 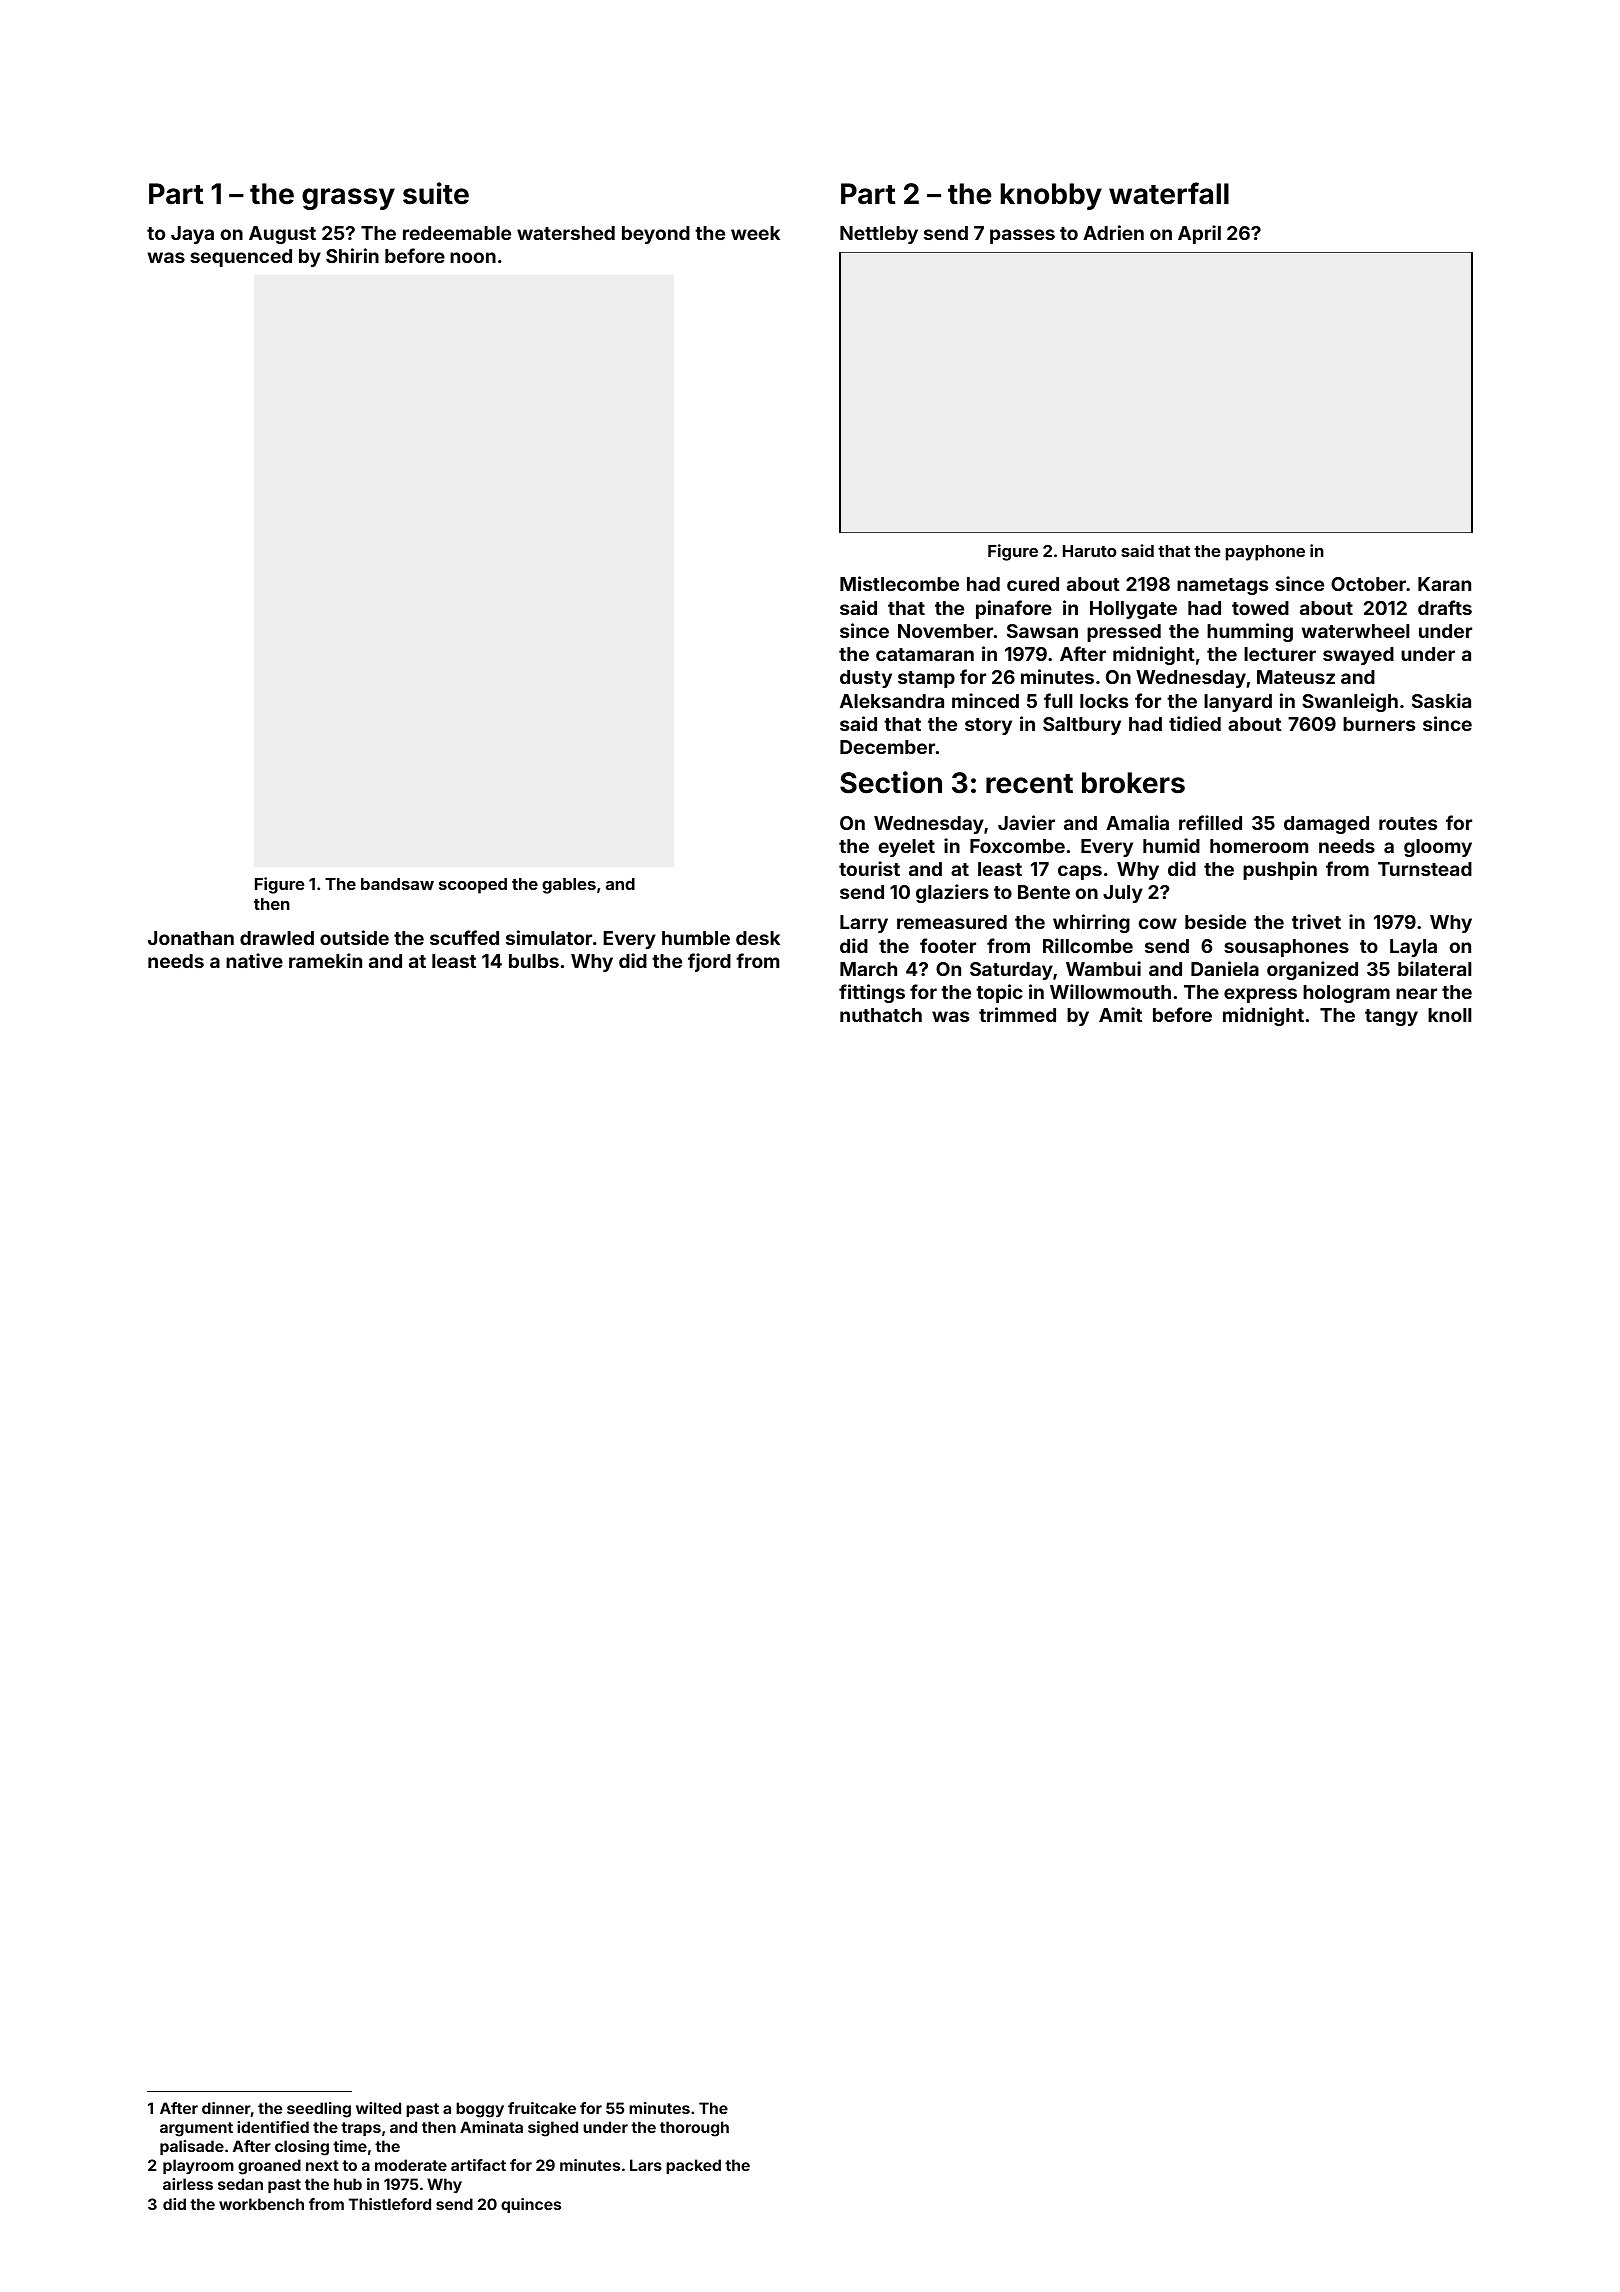 What do you see at coordinates (1449, 1015) in the screenshot?
I see `knoll` at bounding box center [1449, 1015].
